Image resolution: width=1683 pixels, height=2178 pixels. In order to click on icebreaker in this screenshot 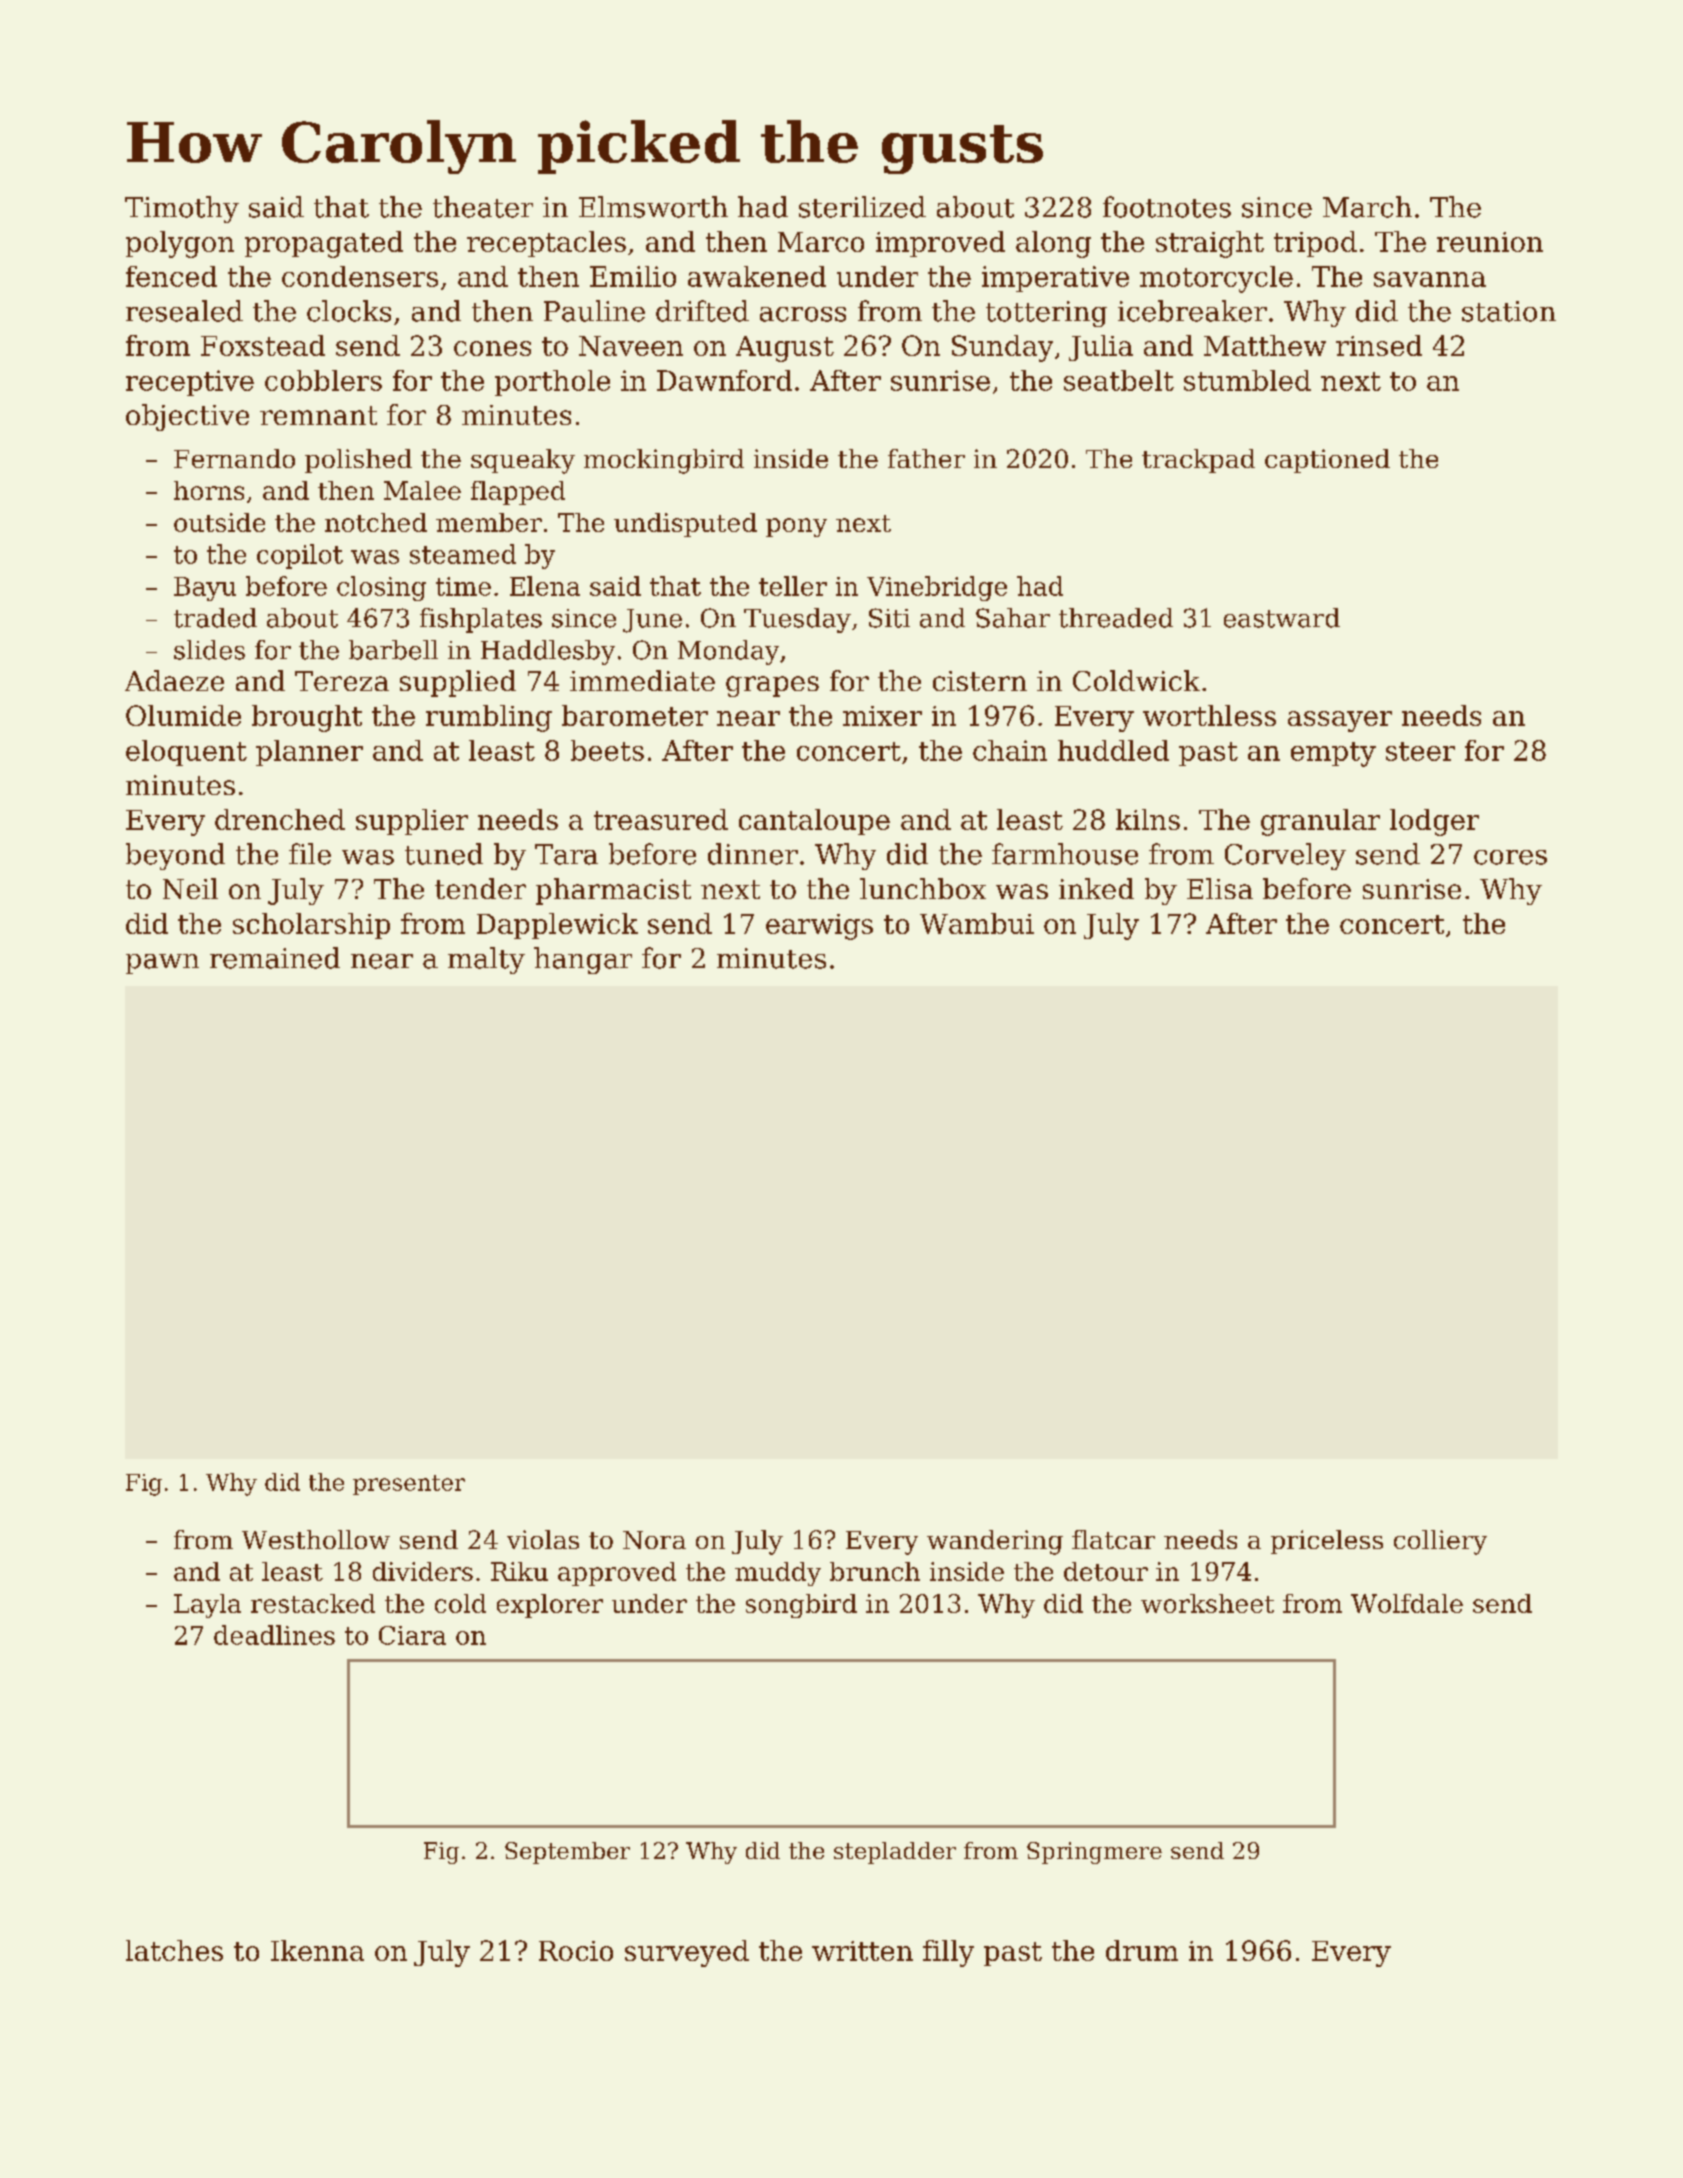, I will do `click(1192, 311)`.
